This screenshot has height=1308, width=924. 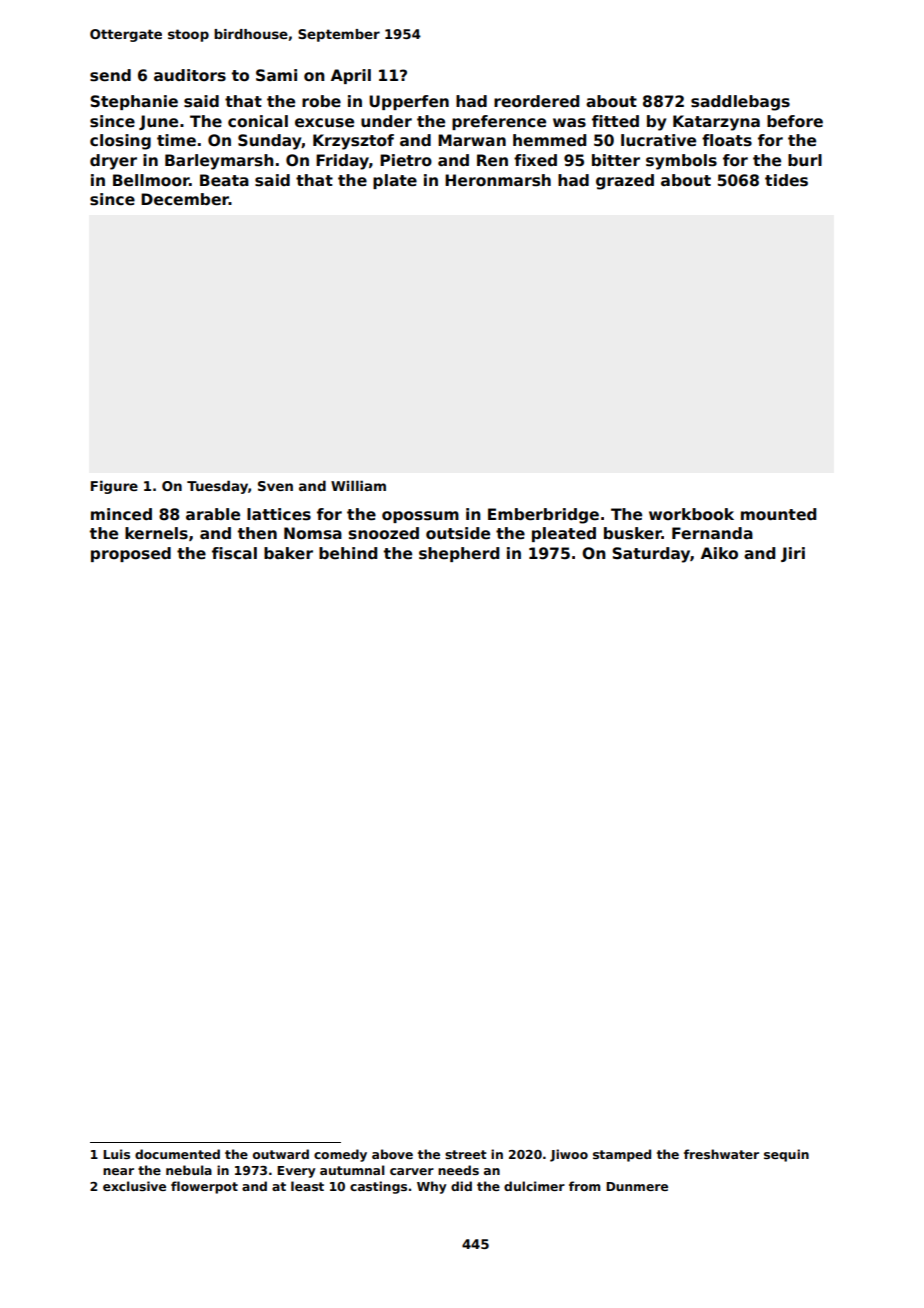 What do you see at coordinates (543, 516) in the screenshot?
I see `Emberbridge` at bounding box center [543, 516].
